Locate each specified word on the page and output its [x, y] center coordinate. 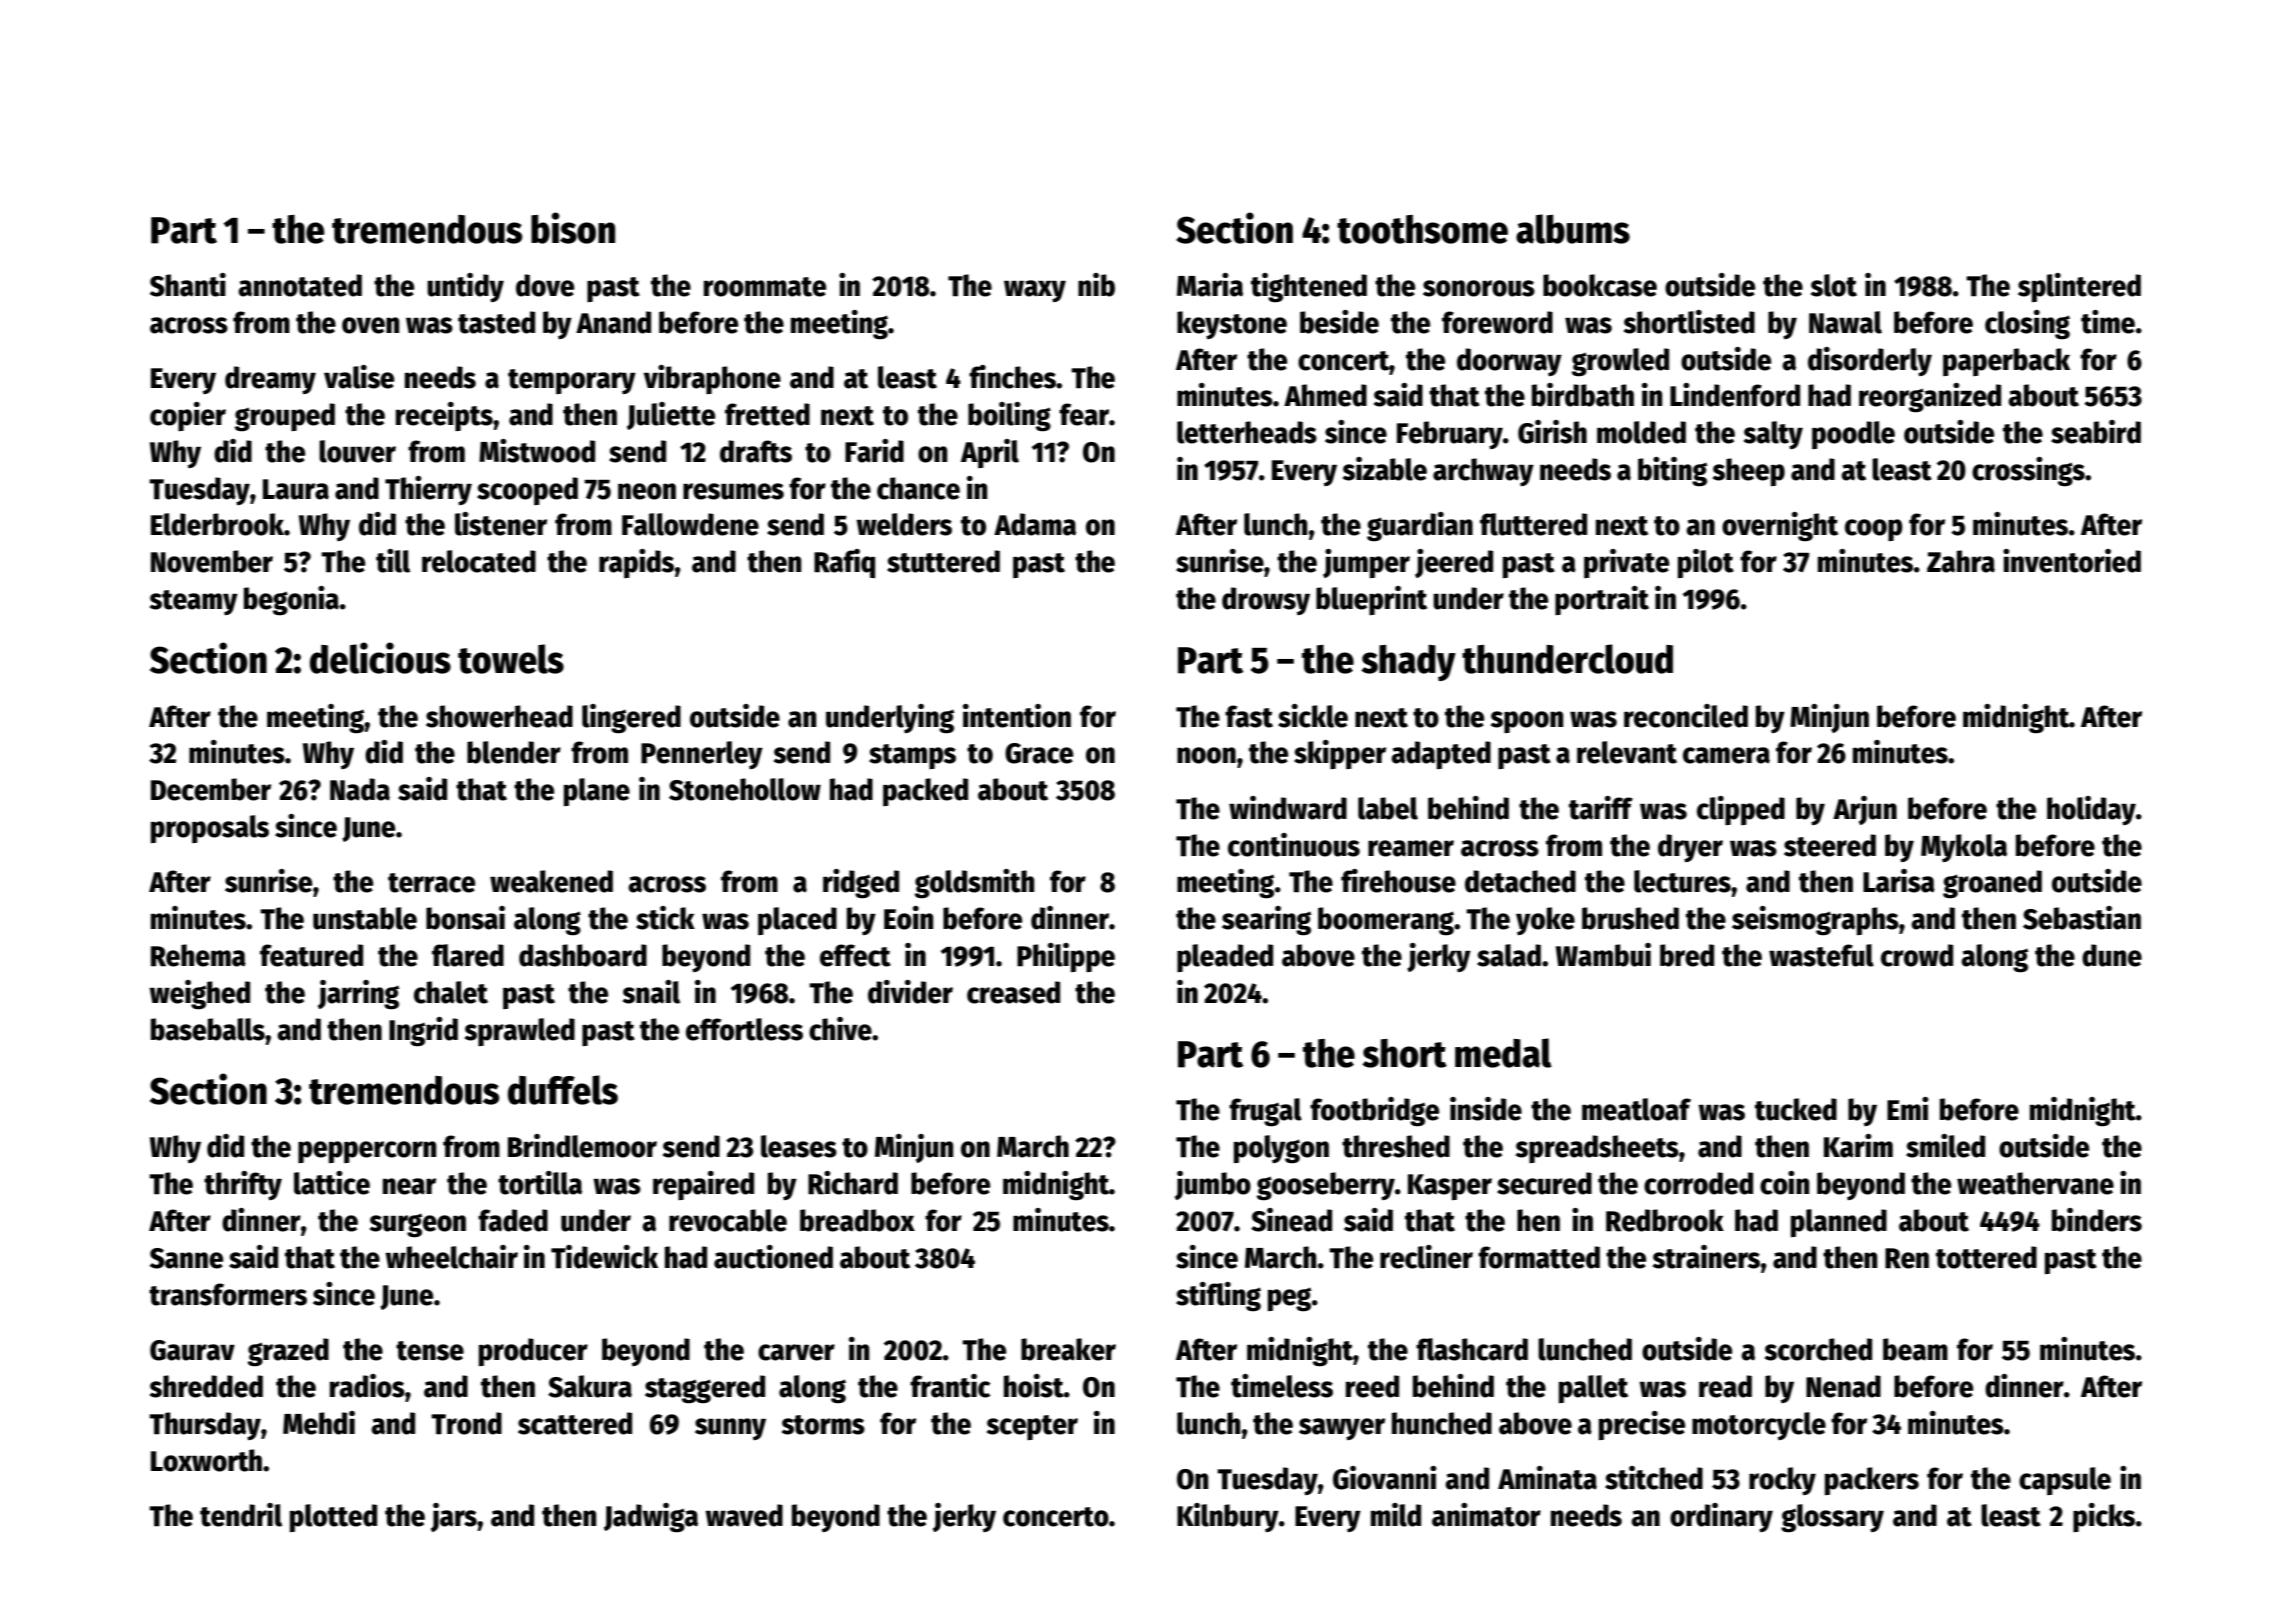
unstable [365, 918]
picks [2104, 1517]
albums [1573, 229]
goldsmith [974, 884]
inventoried [2072, 561]
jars [454, 1517]
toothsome [1422, 229]
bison [573, 228]
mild [1396, 1515]
